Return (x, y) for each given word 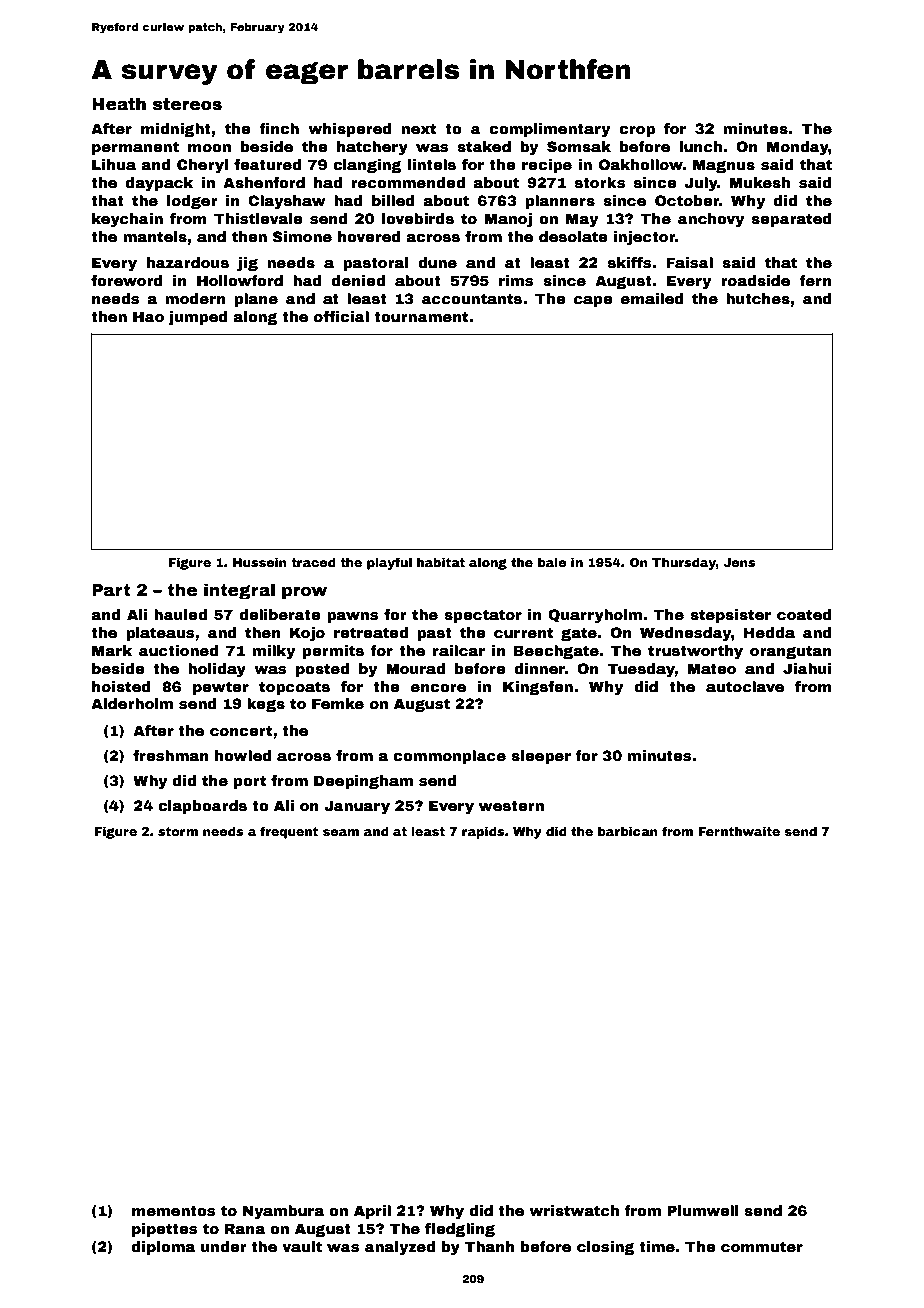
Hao (148, 316)
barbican (628, 831)
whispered (350, 130)
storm (178, 831)
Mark (112, 650)
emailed (652, 298)
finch (279, 128)
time (657, 1246)
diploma (163, 1248)
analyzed (400, 1248)
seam (341, 832)
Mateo (712, 668)
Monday (798, 148)
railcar (459, 650)
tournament (421, 316)
